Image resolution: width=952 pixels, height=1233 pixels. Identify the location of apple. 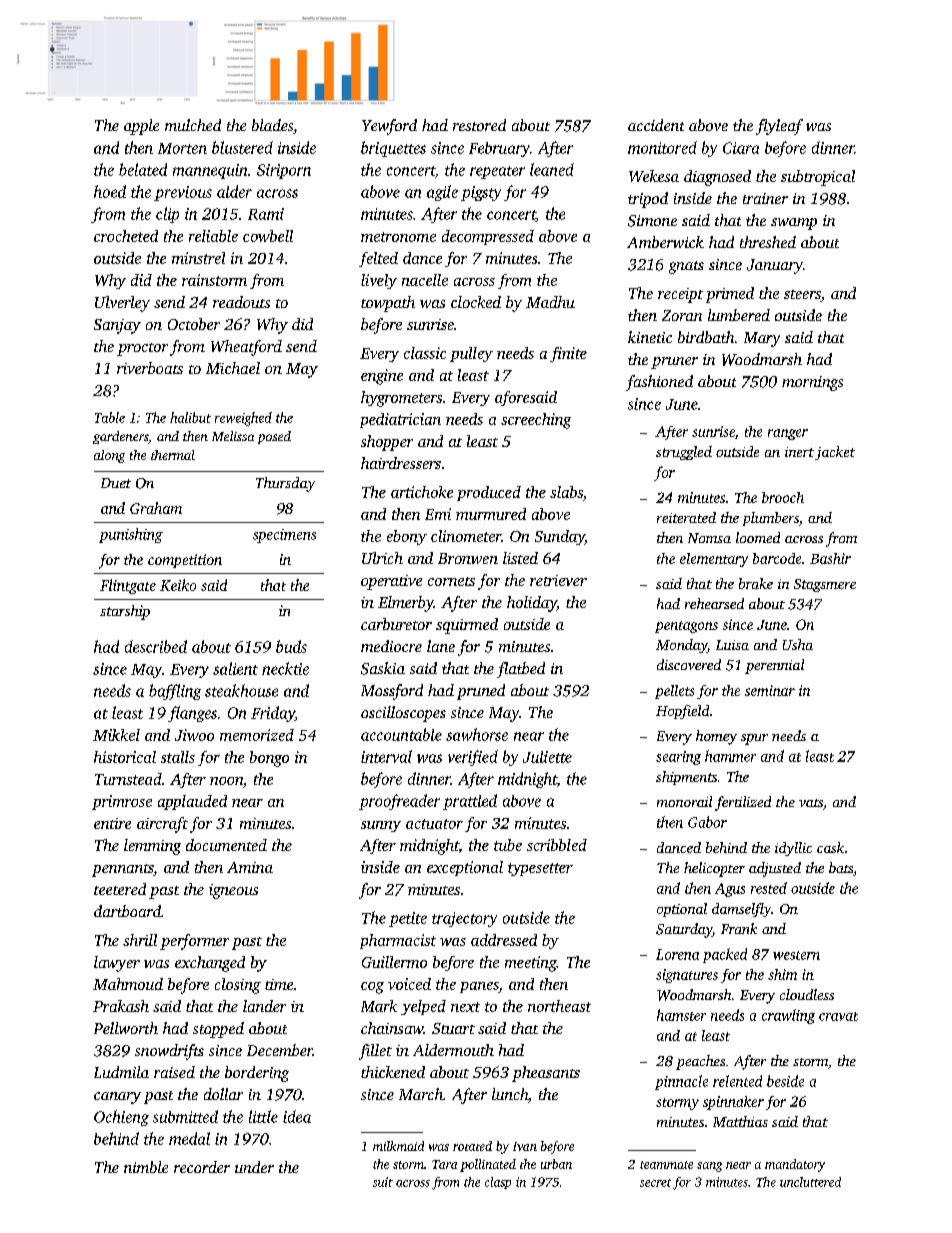
(141, 127).
